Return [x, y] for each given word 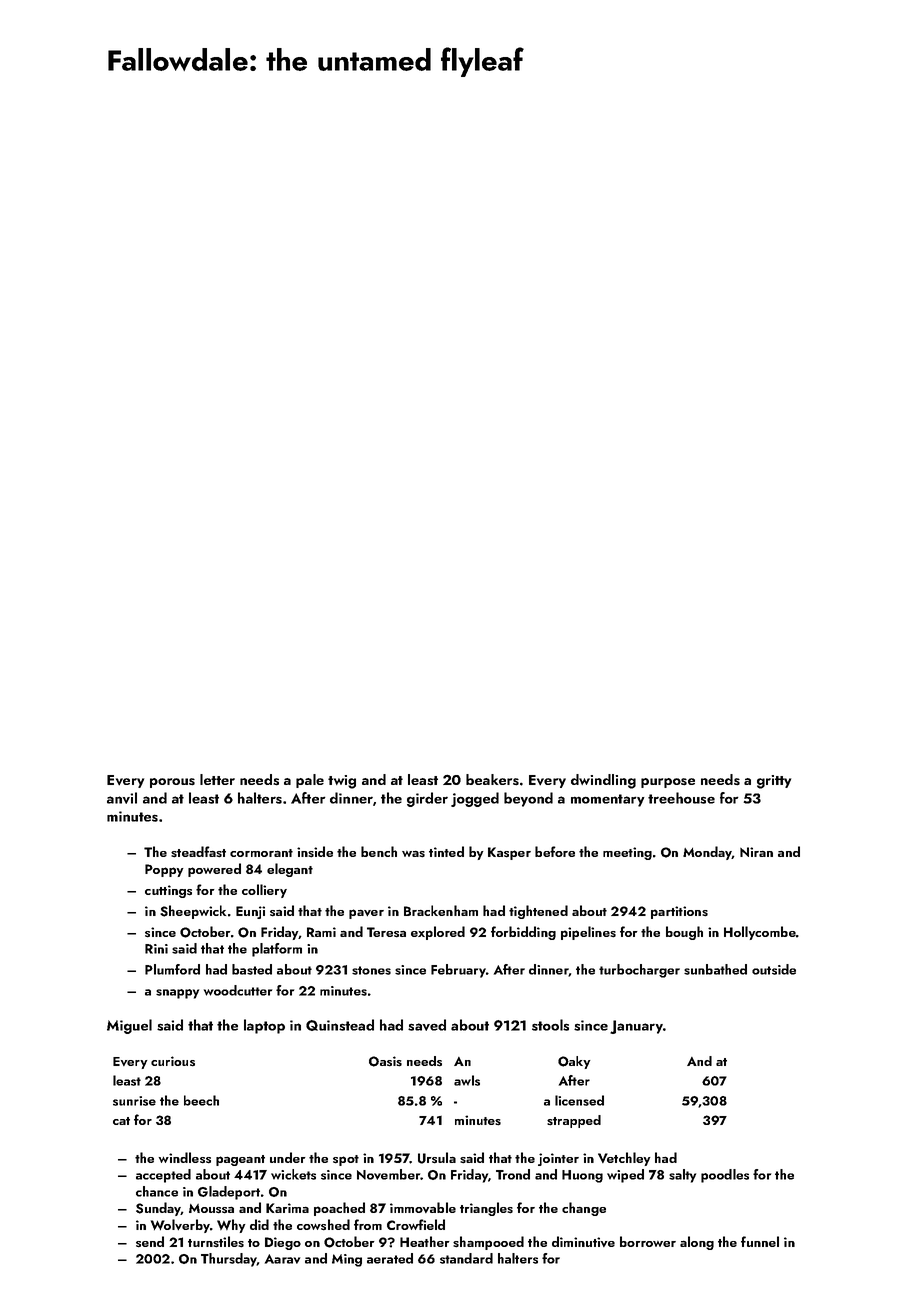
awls [467, 1080]
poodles [725, 1176]
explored [438, 933]
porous [172, 783]
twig [342, 782]
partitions [679, 912]
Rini [156, 949]
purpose [668, 783]
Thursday [229, 1260]
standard [466, 1258]
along [697, 1243]
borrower [648, 1241]
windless [185, 1158]
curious [173, 1061]
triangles [486, 1209]
